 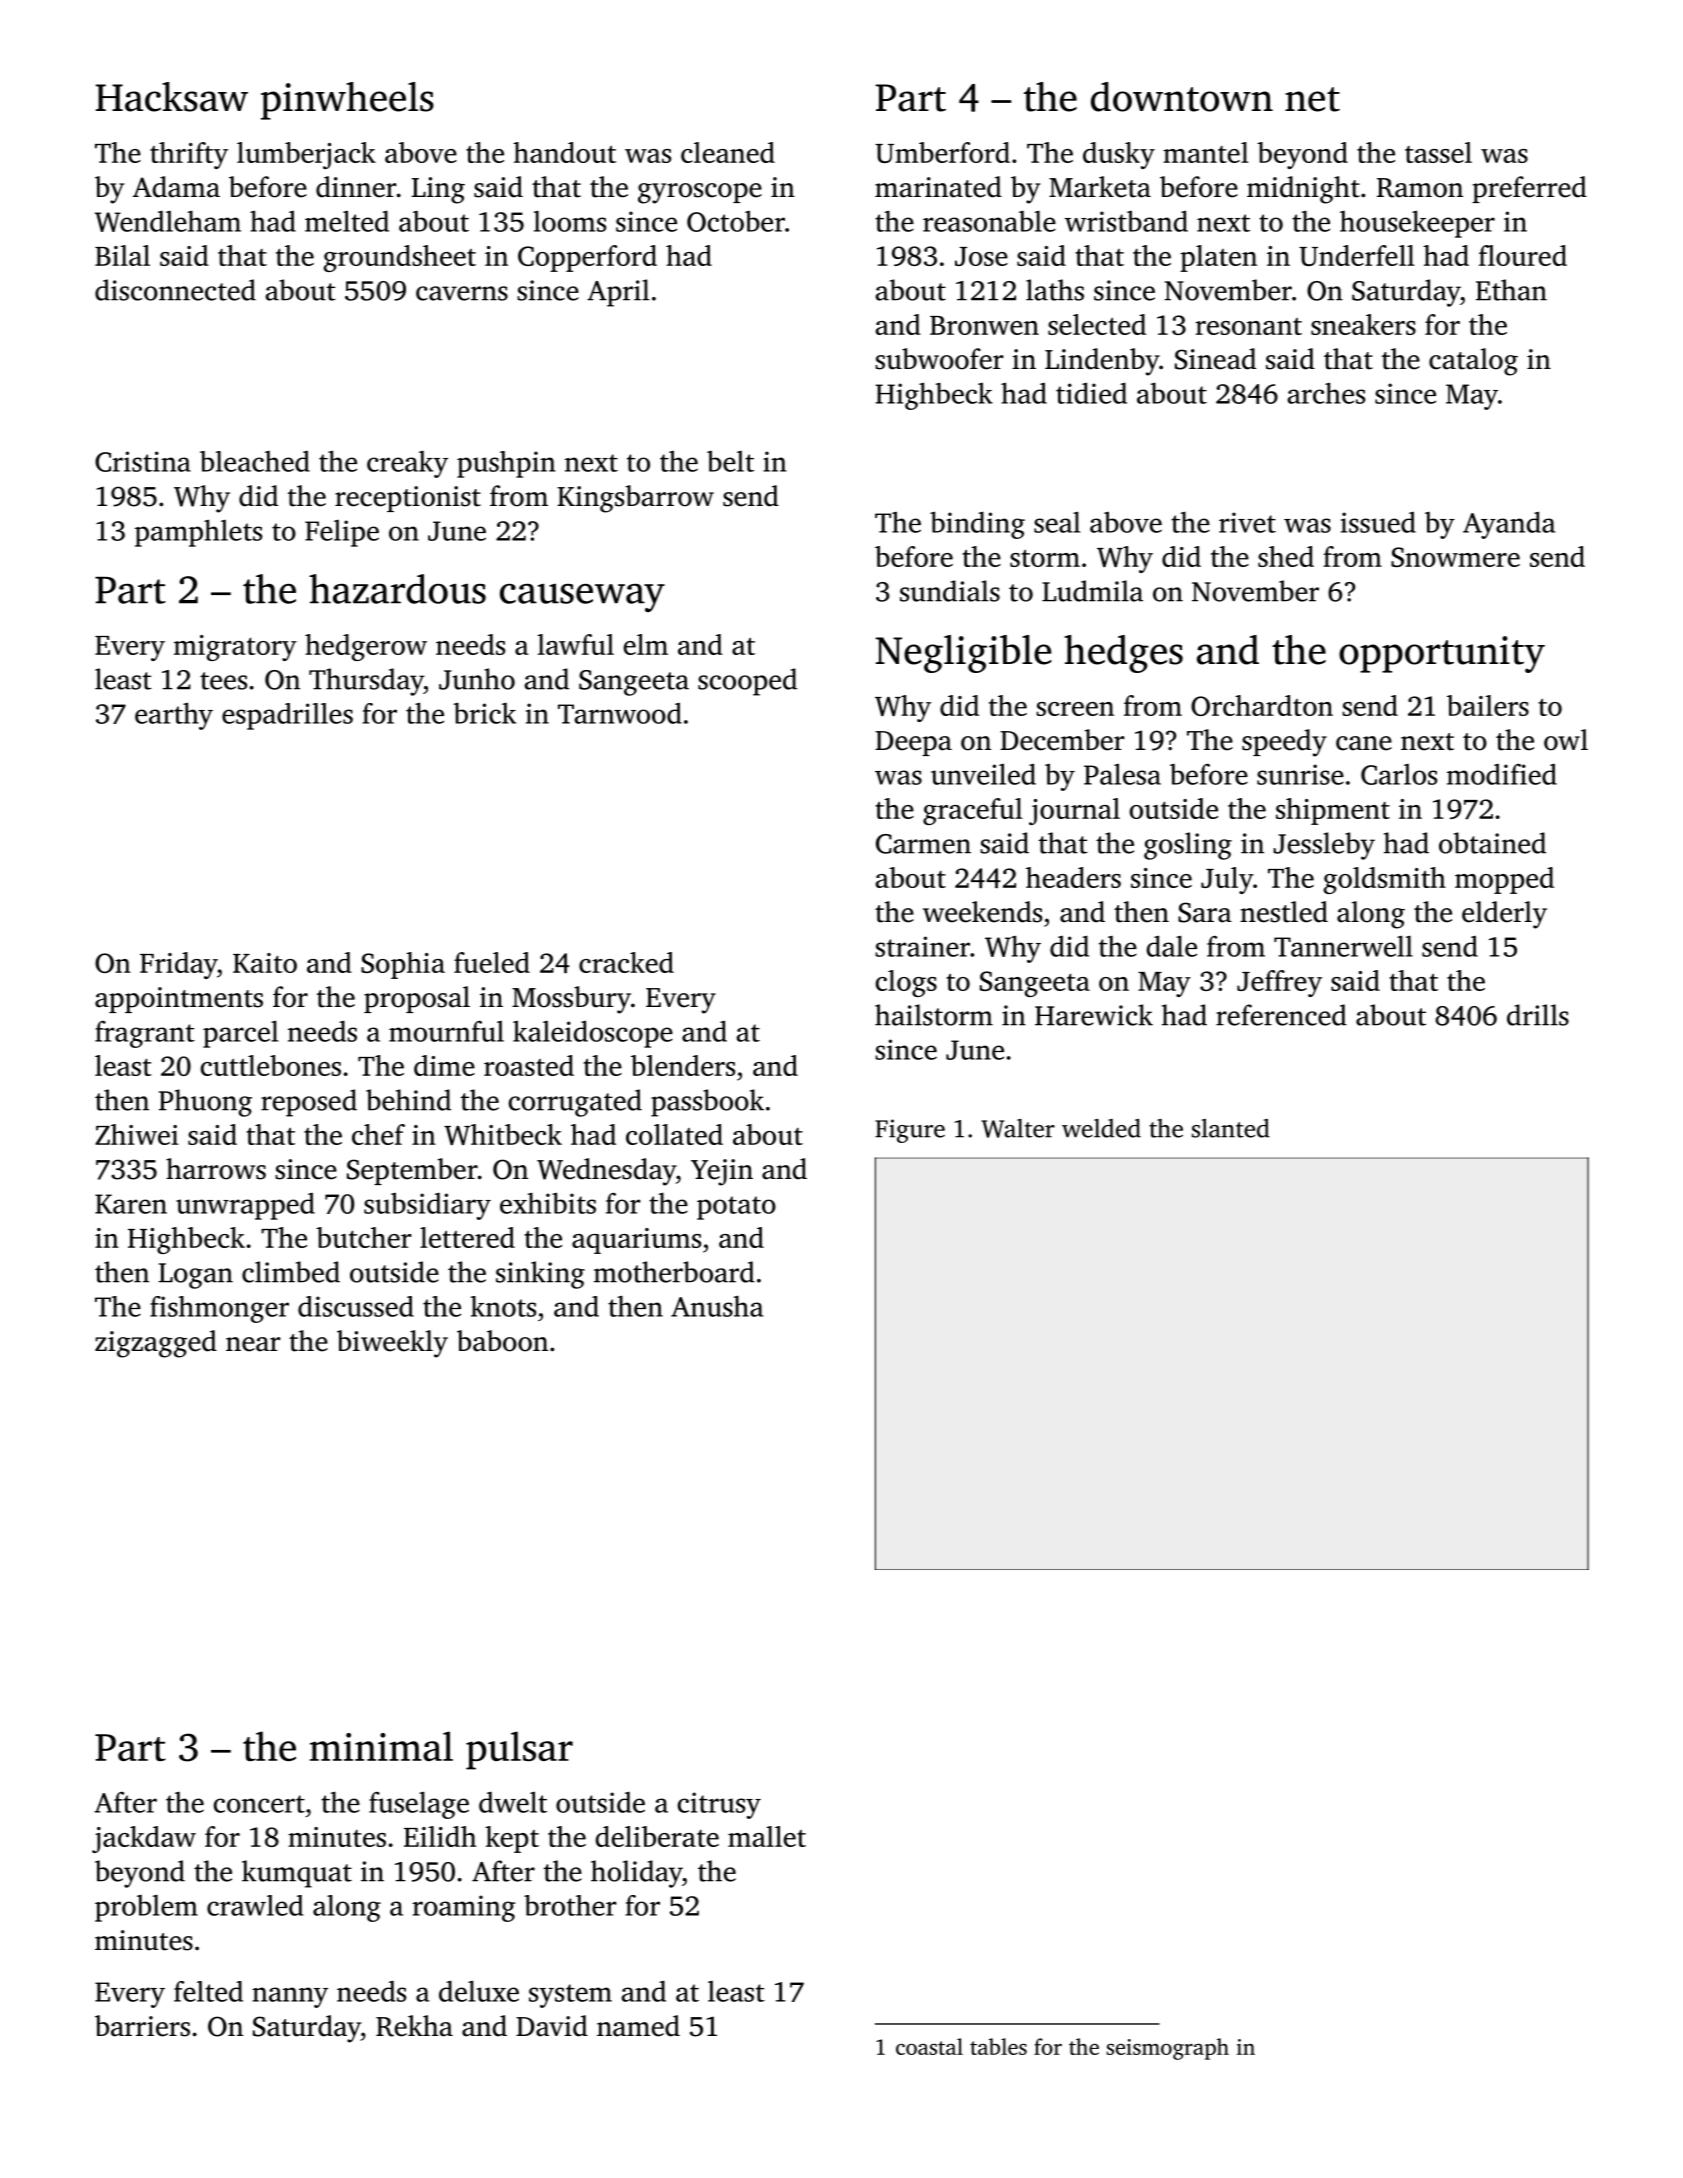 I want to click on midnight, so click(x=1303, y=190).
